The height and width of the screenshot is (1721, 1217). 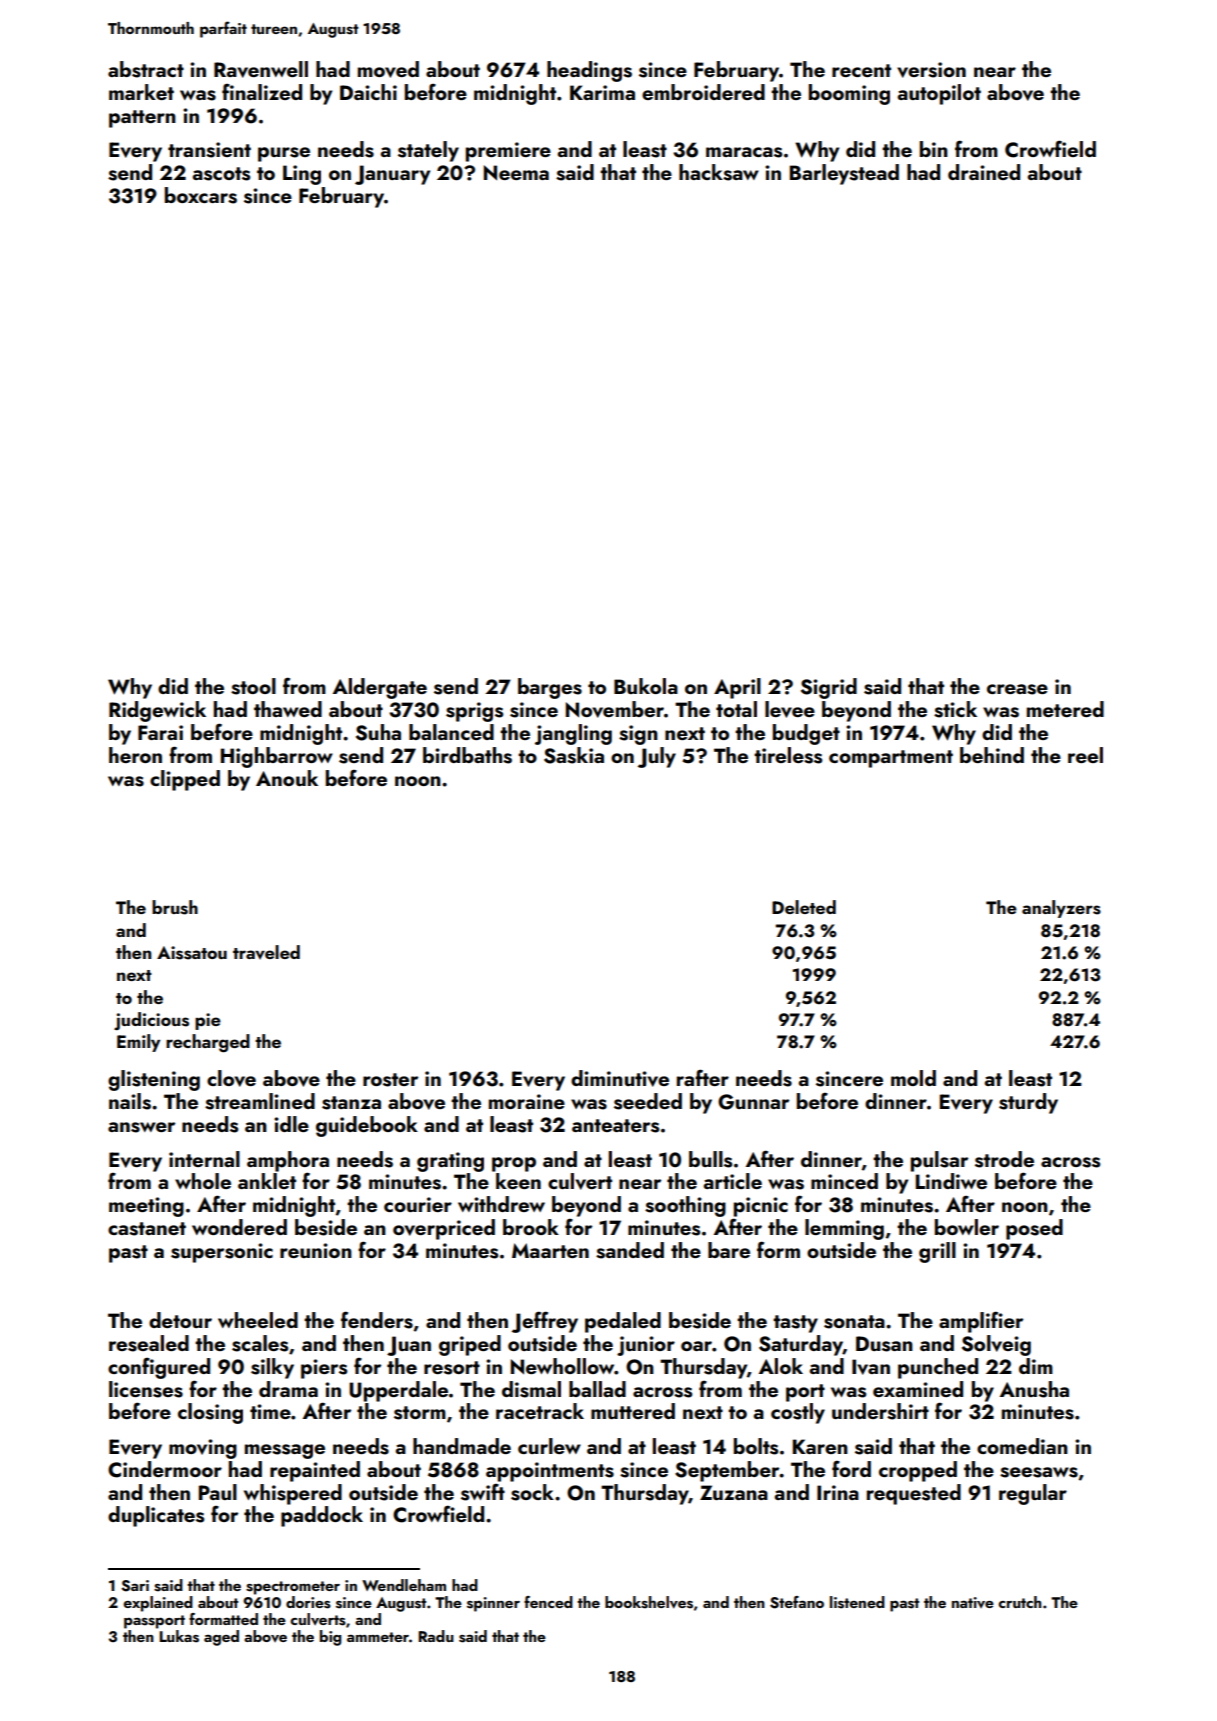 I want to click on handmade, so click(x=462, y=1446).
